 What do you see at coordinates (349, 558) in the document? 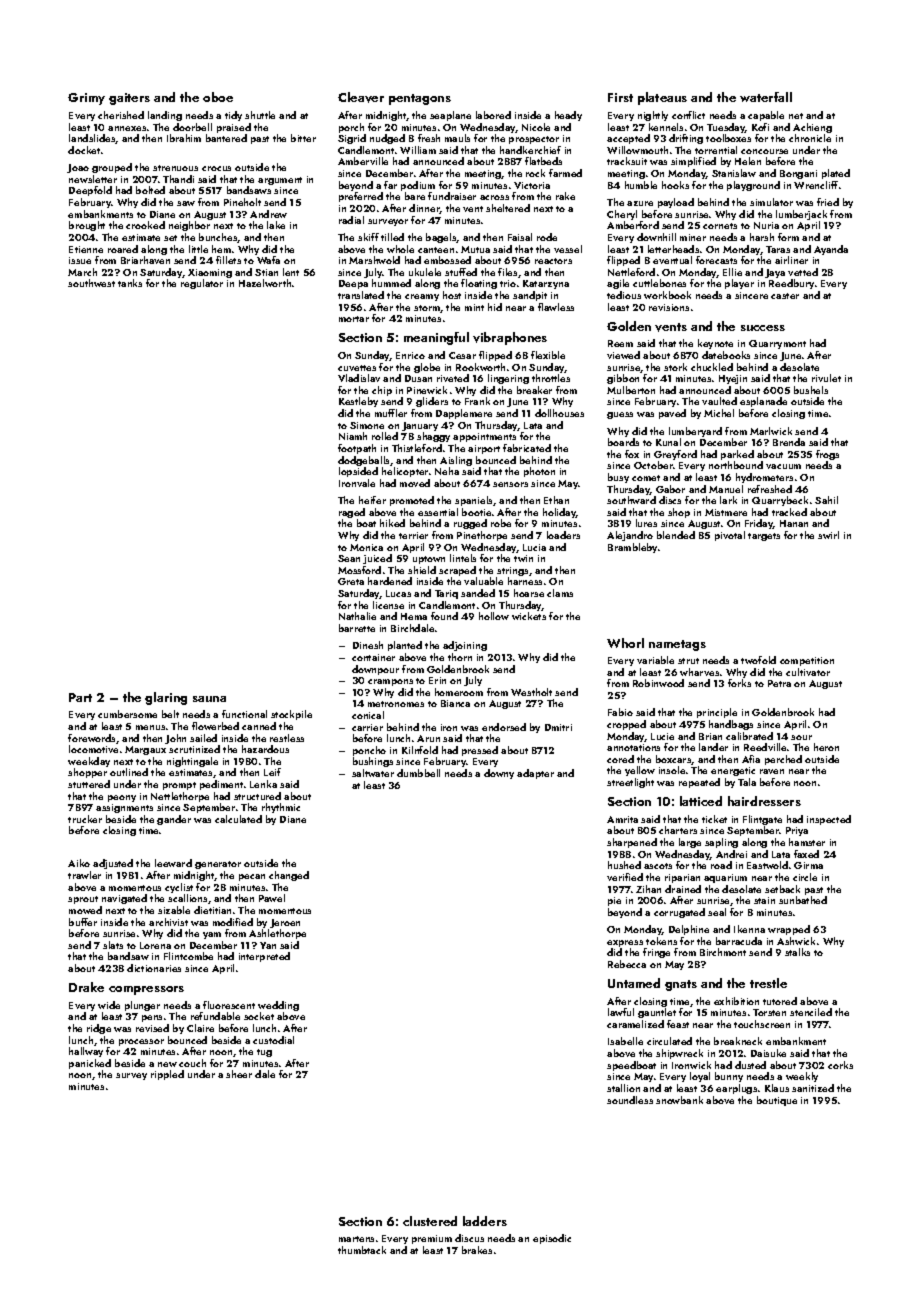
I see `Sean` at bounding box center [349, 558].
